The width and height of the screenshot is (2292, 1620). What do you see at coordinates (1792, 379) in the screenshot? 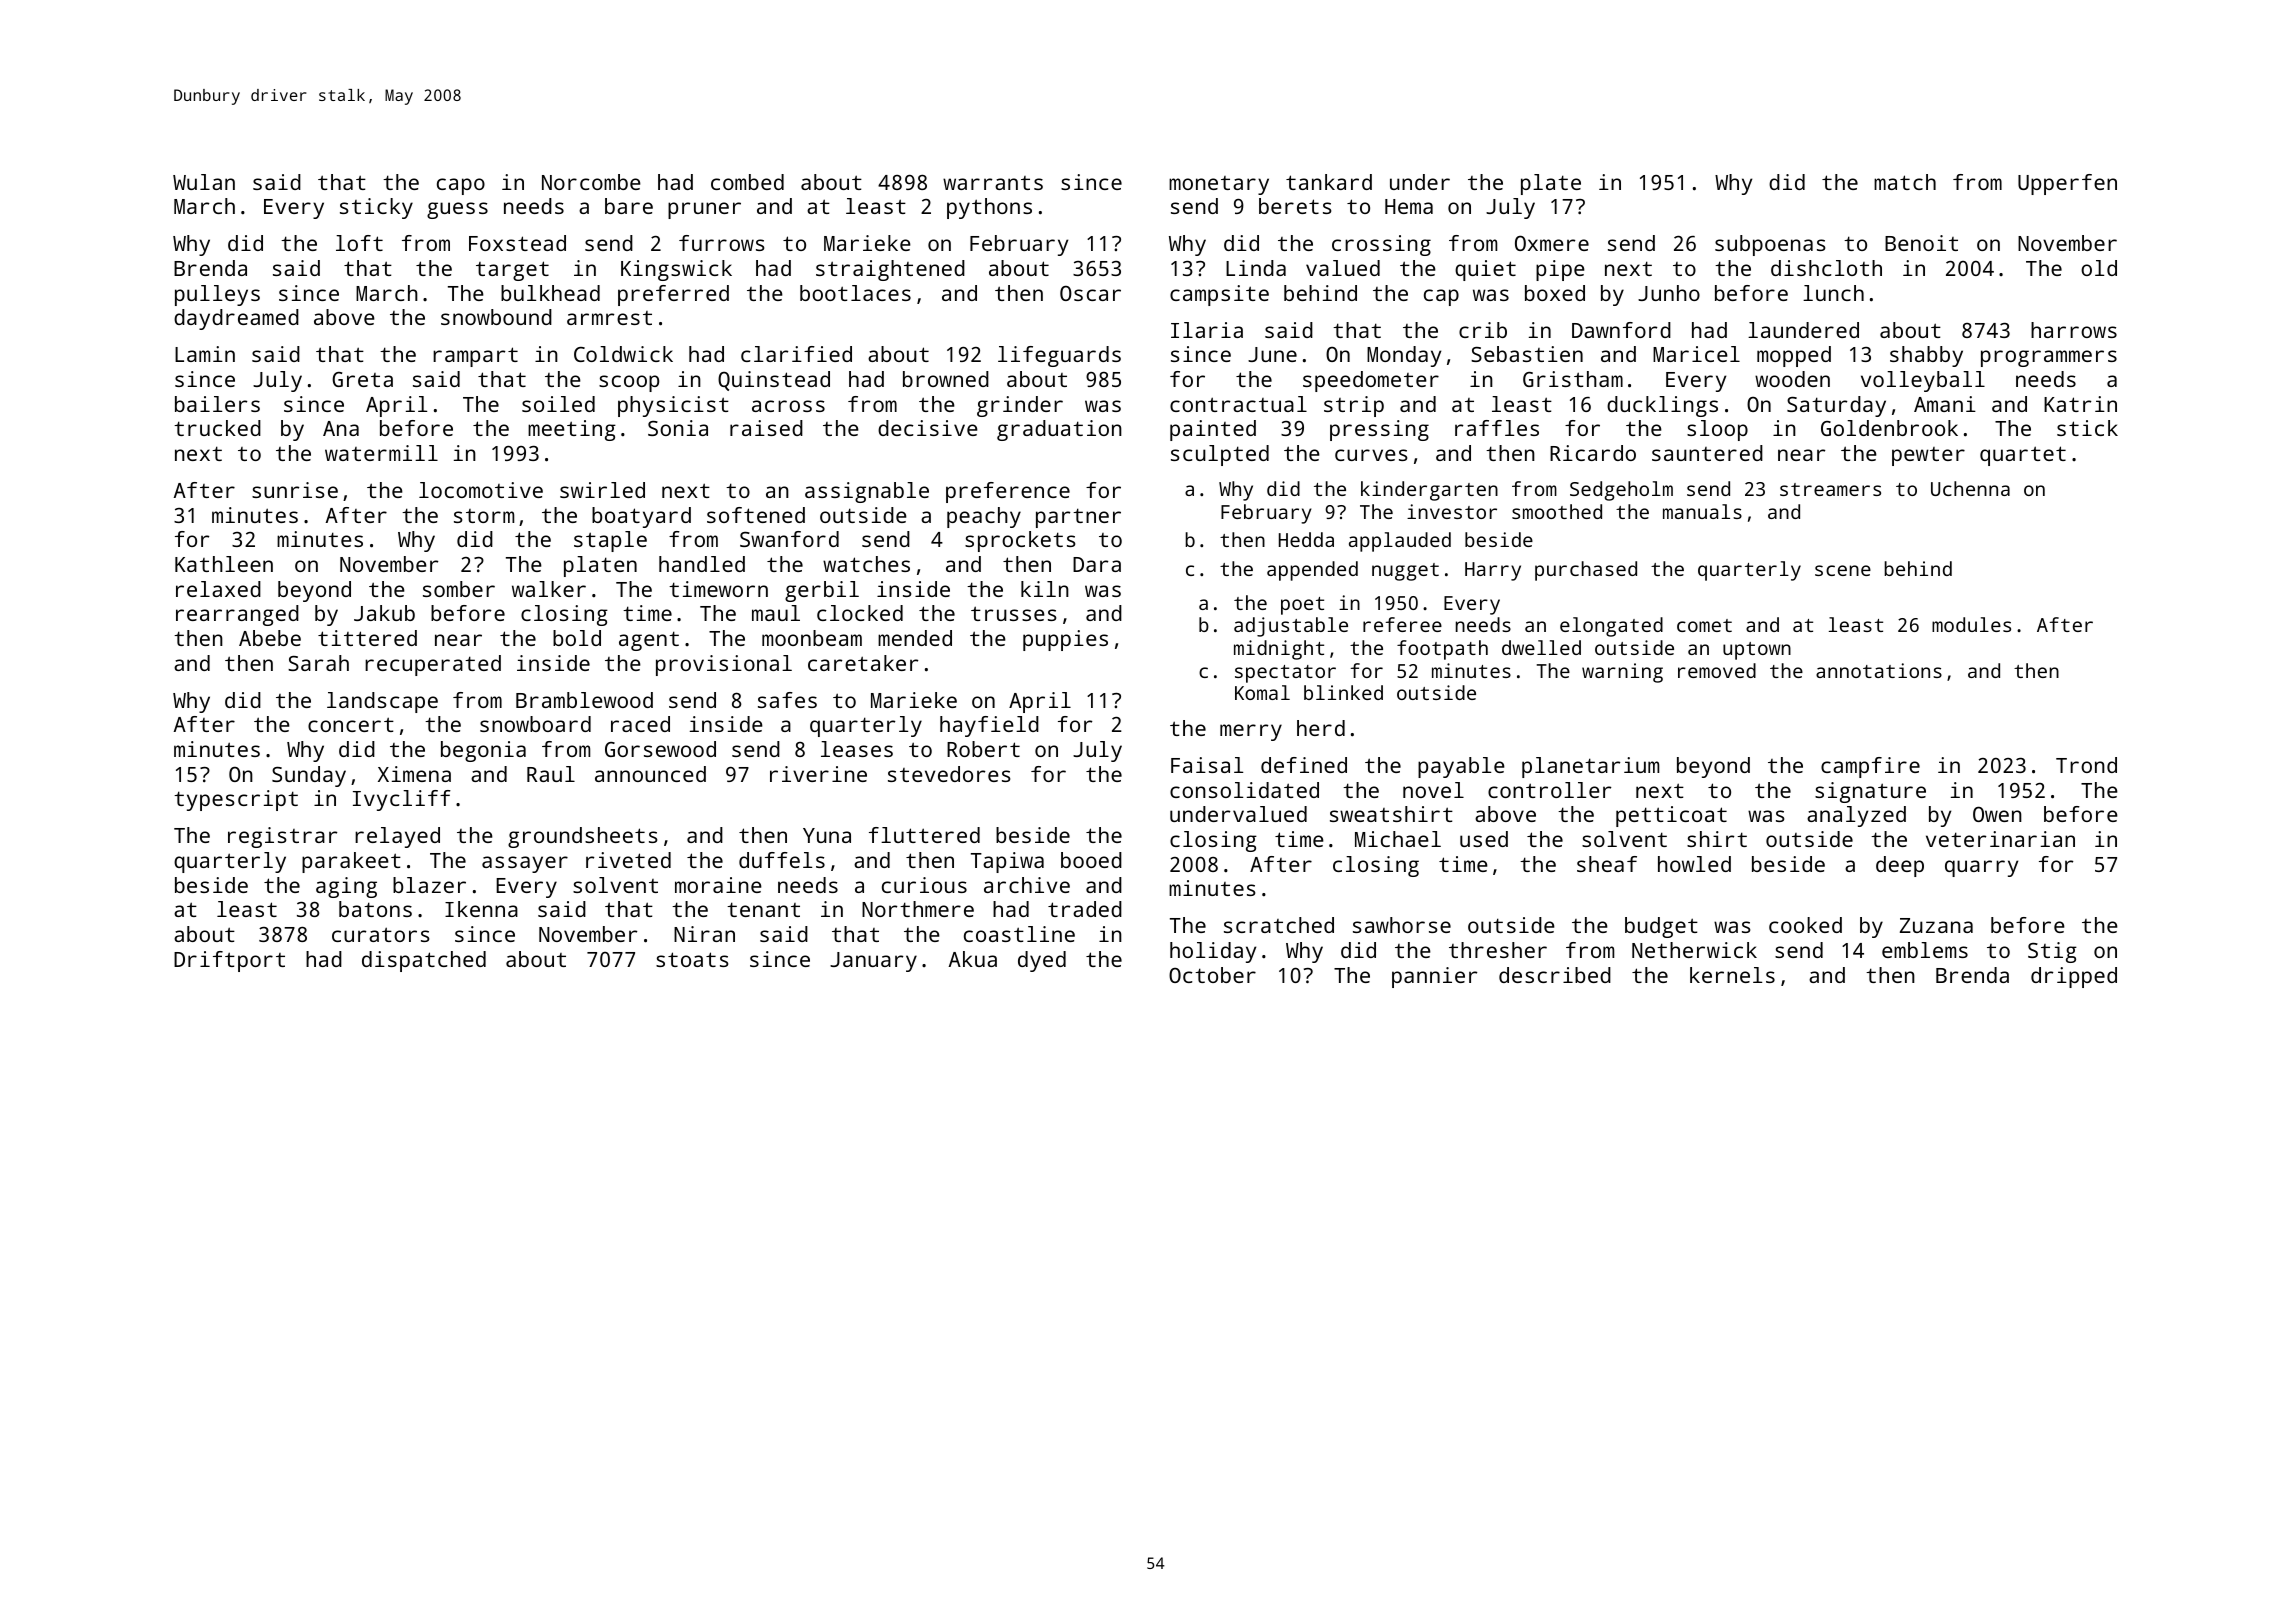
I see `wooden` at bounding box center [1792, 379].
